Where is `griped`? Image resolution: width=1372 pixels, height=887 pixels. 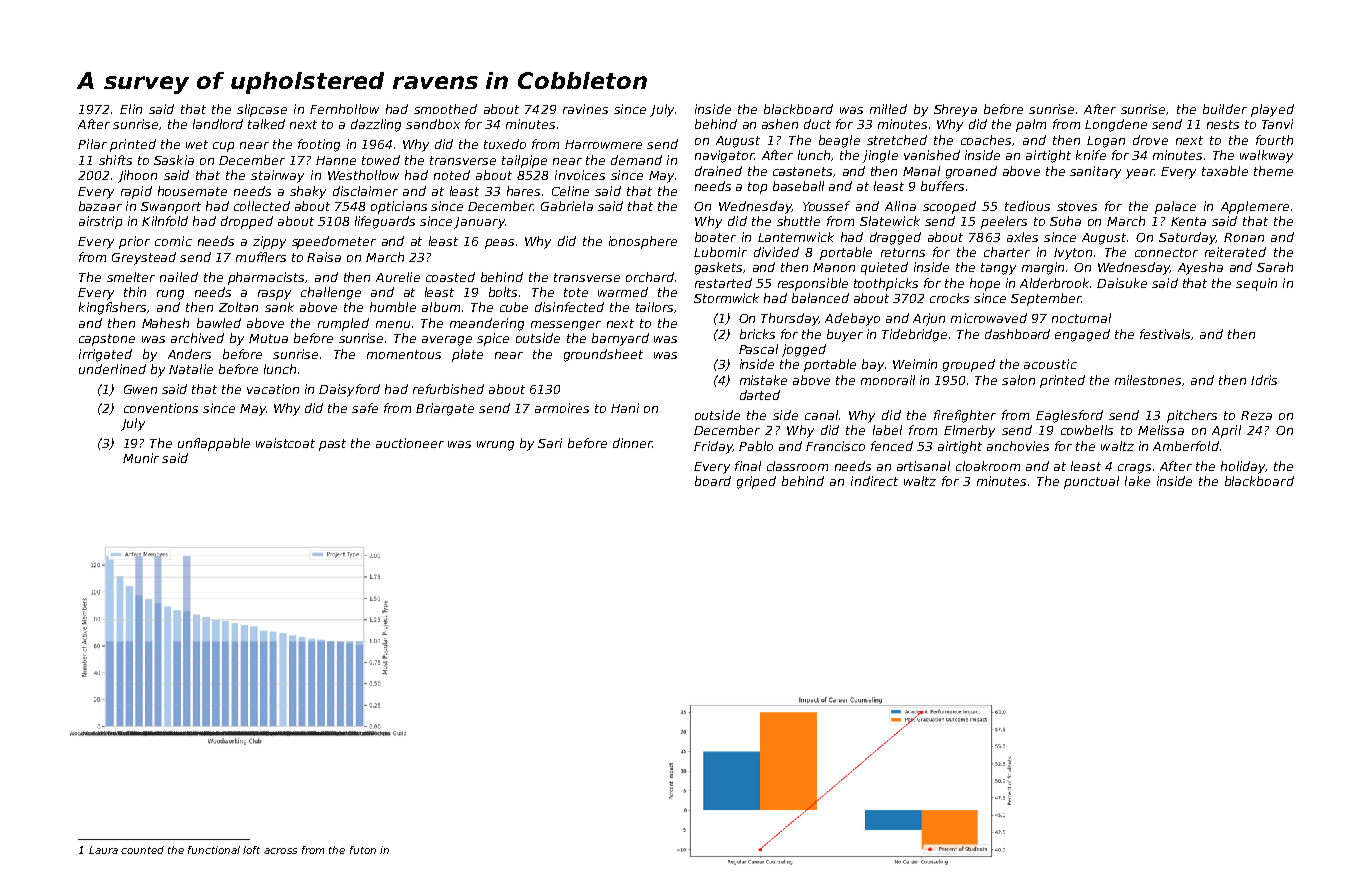 griped is located at coordinates (756, 482).
